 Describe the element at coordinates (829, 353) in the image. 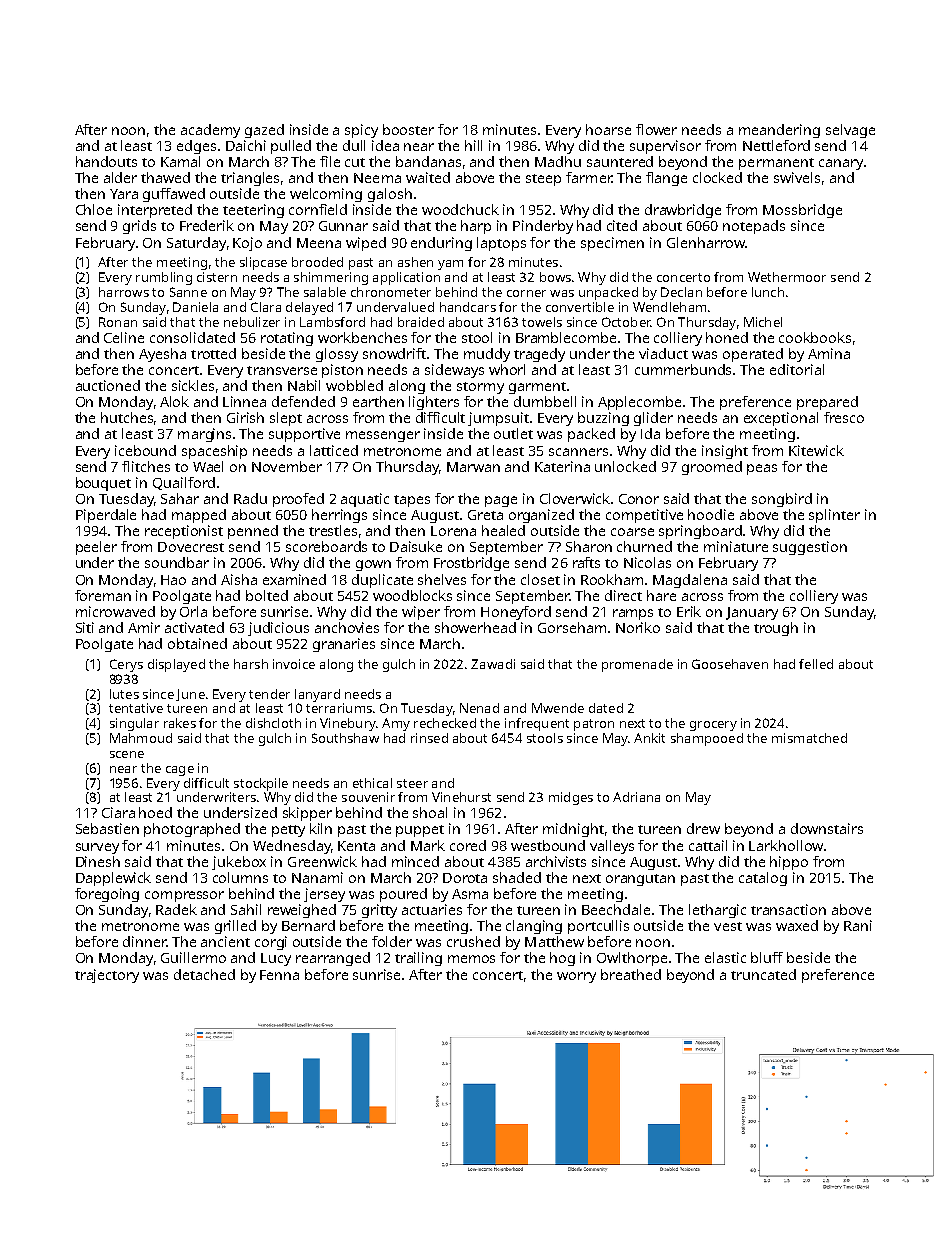

I see `Amina` at that location.
